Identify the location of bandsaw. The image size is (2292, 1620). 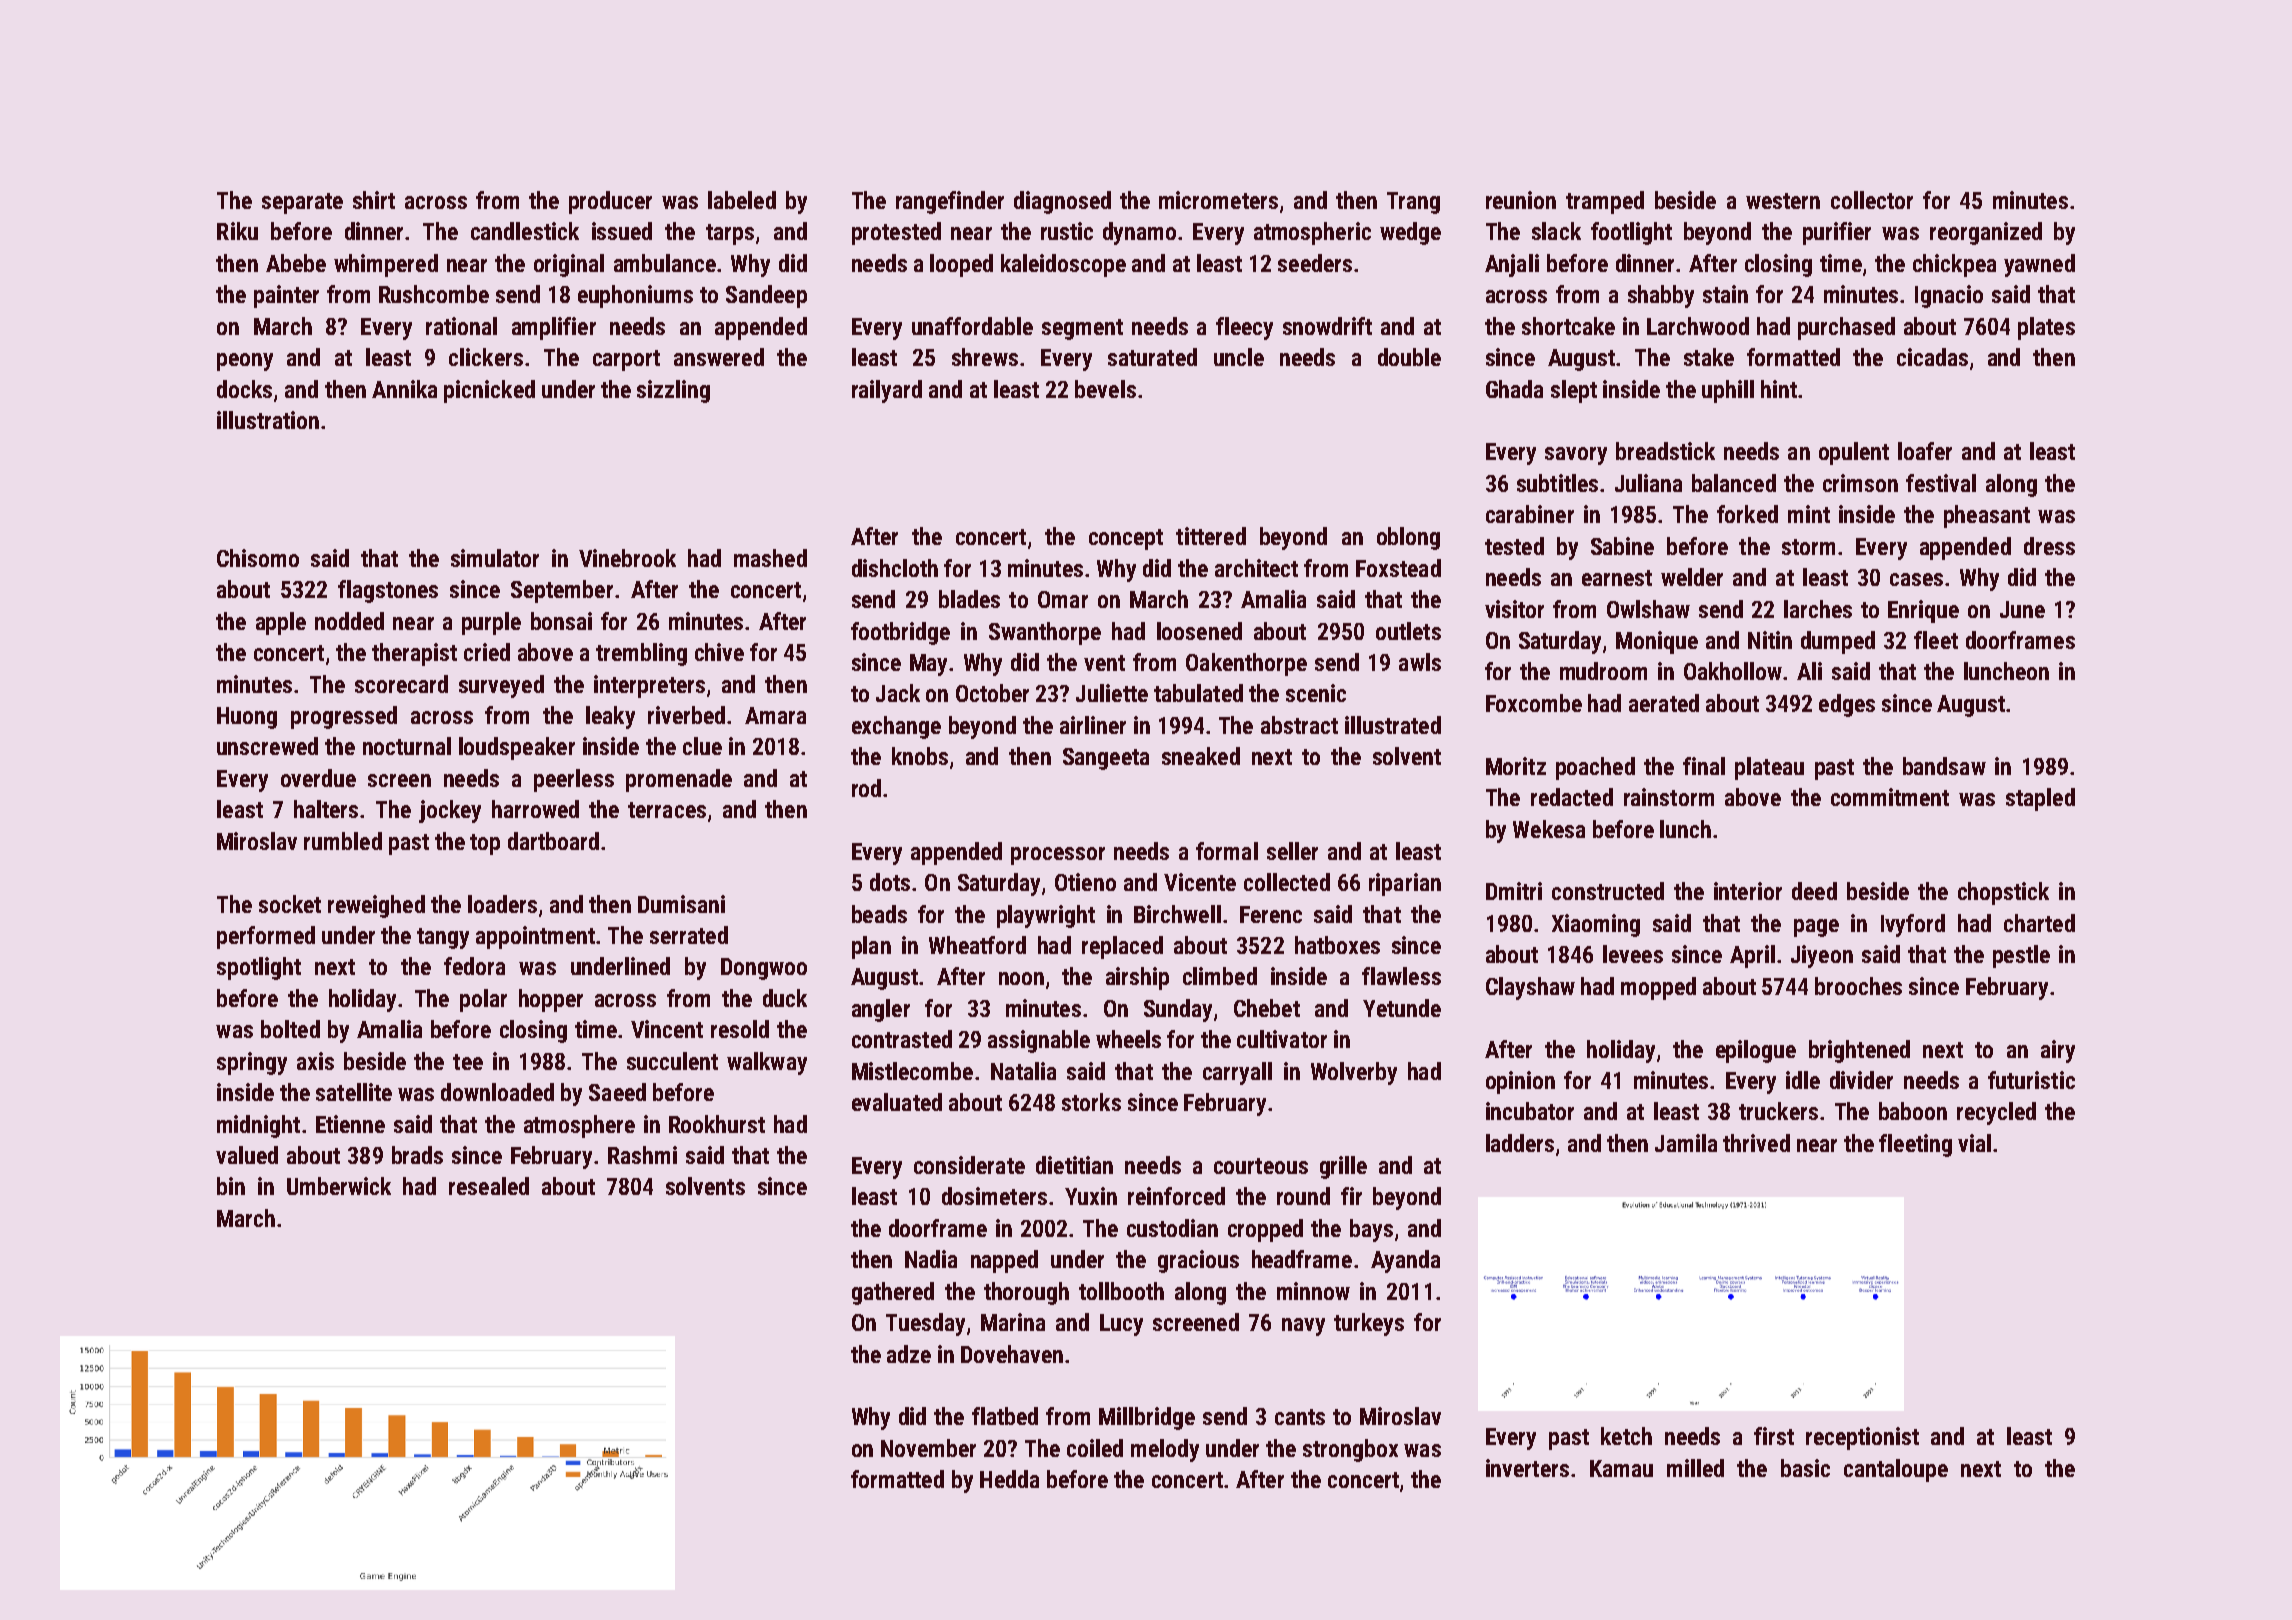
(1944, 766).
